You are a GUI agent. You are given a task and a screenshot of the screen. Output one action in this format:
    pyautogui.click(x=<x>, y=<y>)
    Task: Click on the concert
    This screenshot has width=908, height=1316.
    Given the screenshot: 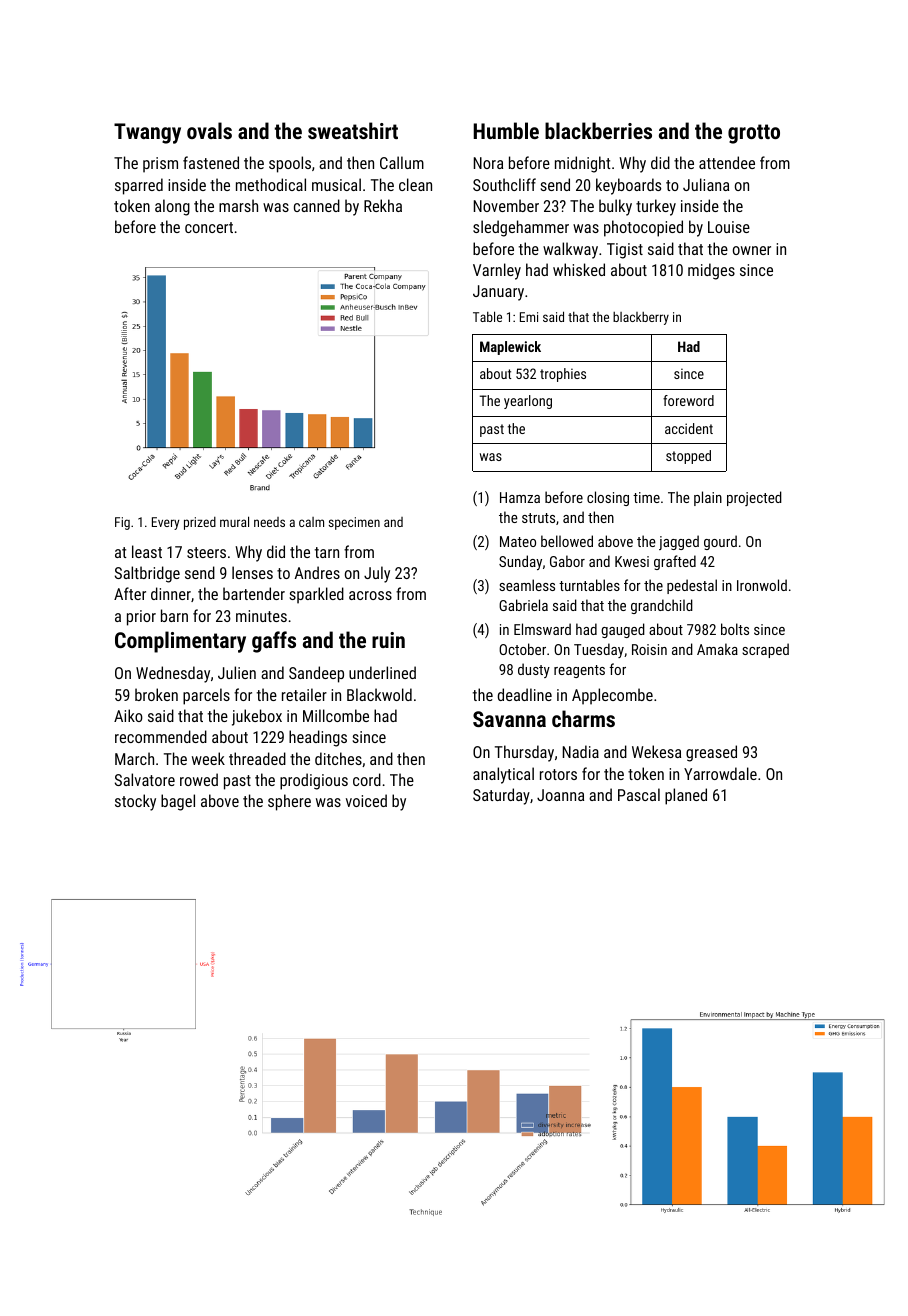 What is the action you would take?
    pyautogui.click(x=209, y=227)
